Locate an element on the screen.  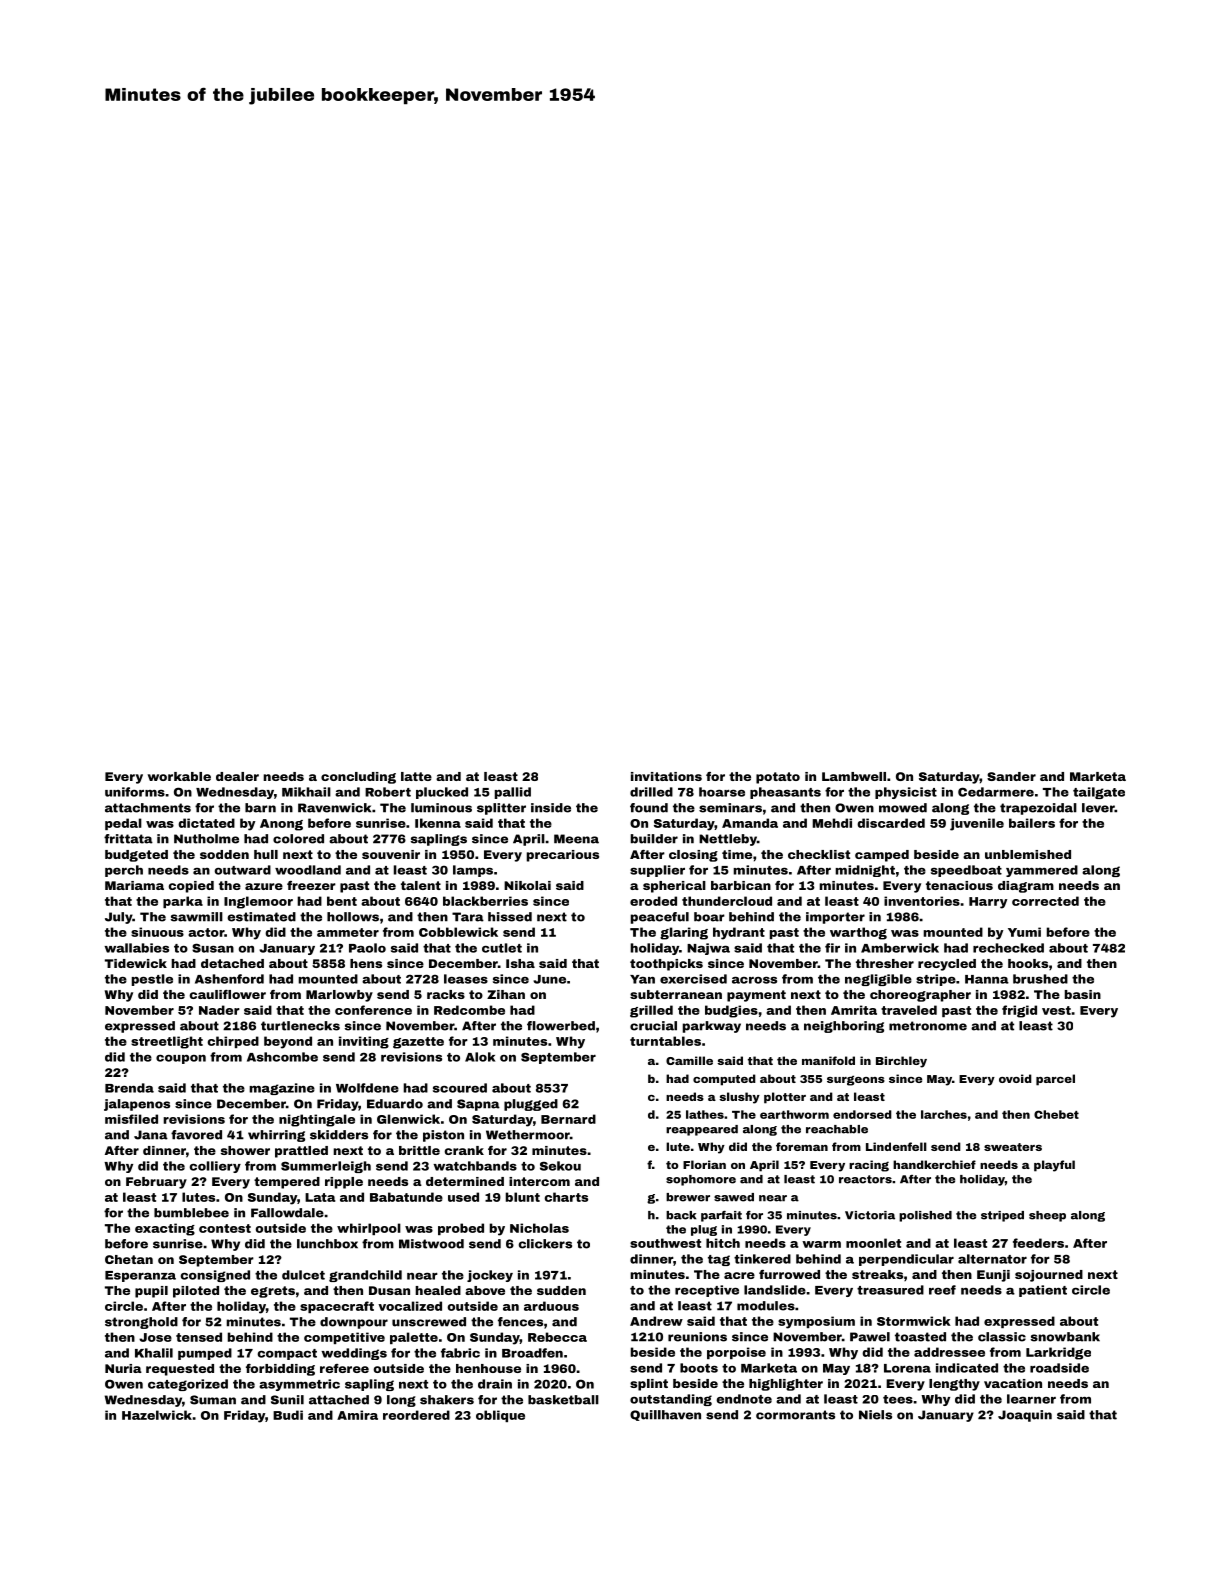
reef is located at coordinates (942, 1290).
